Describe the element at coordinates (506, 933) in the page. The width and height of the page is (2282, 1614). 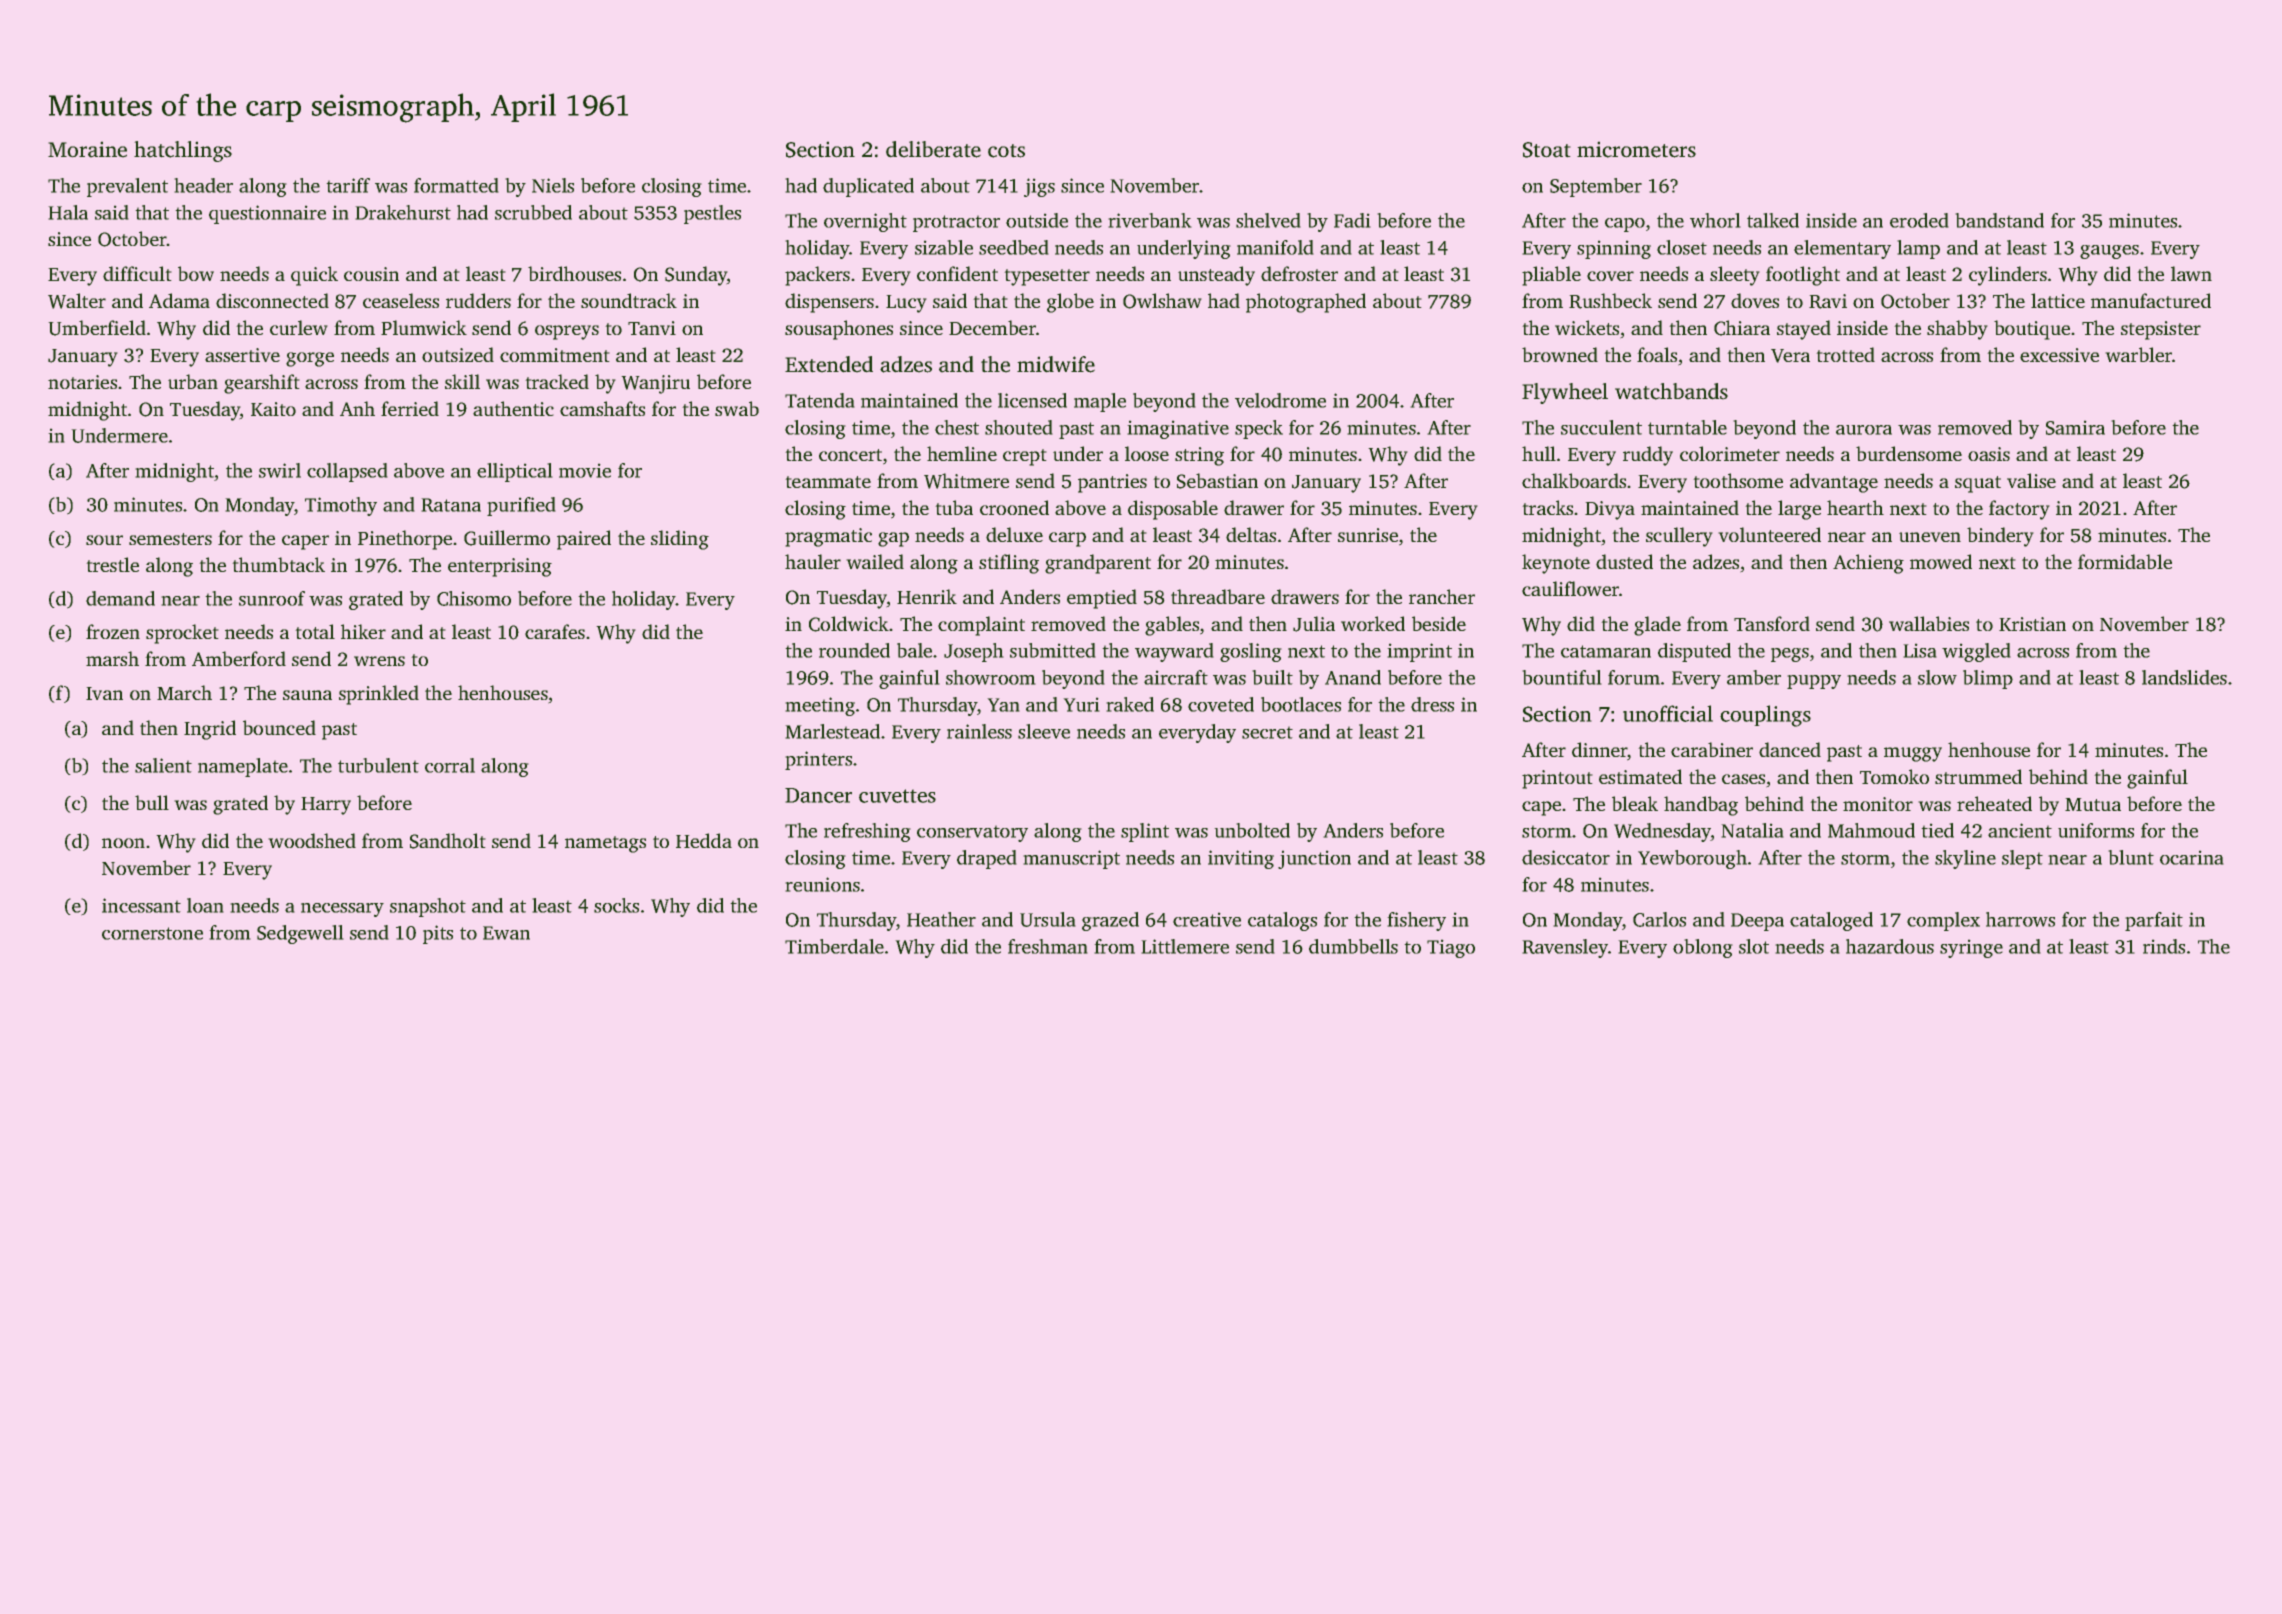
I see `Ewan` at that location.
